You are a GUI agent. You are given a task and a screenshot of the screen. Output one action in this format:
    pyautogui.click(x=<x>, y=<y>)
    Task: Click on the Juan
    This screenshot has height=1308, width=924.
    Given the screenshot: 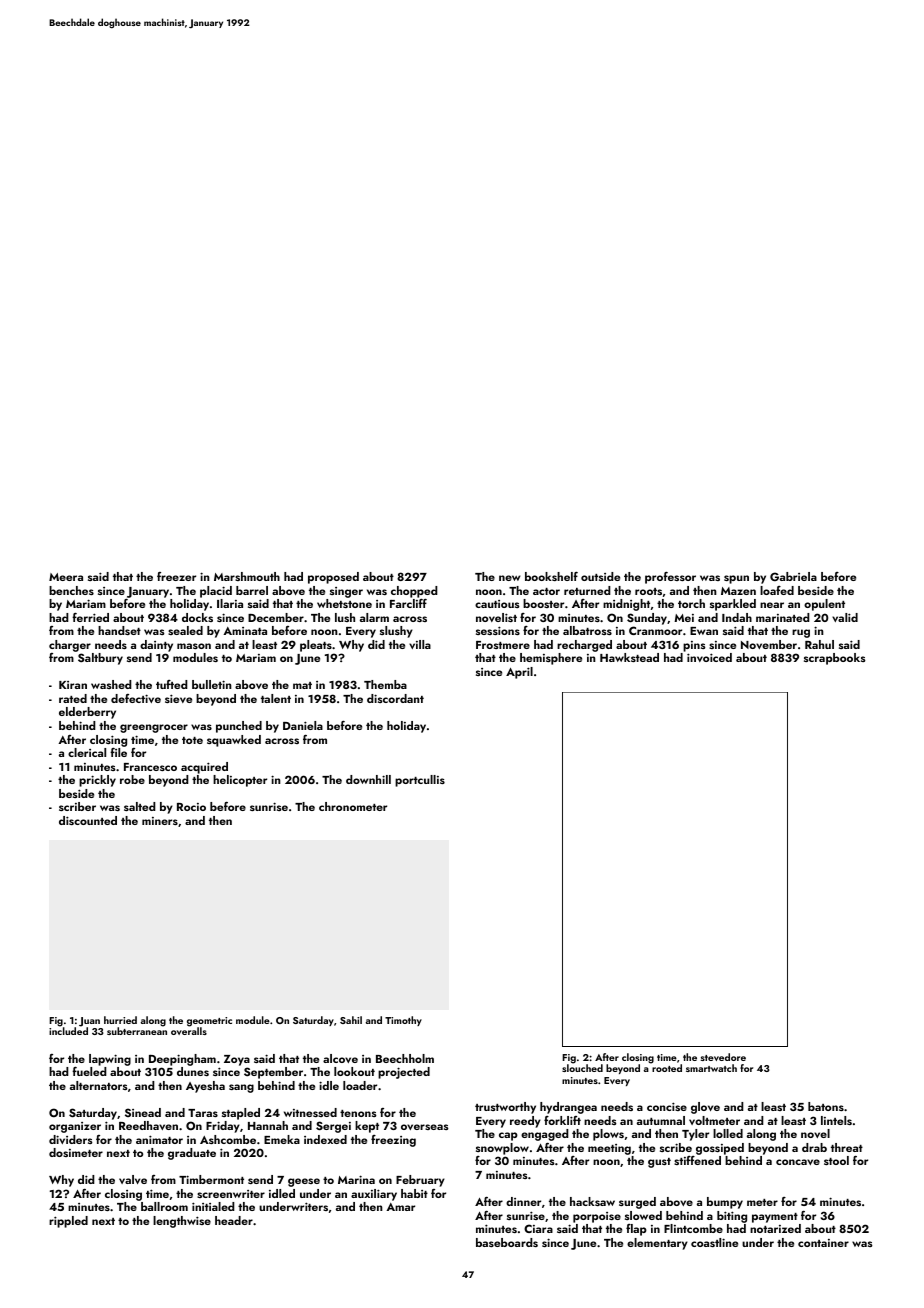 What is the action you would take?
    pyautogui.click(x=89, y=1022)
